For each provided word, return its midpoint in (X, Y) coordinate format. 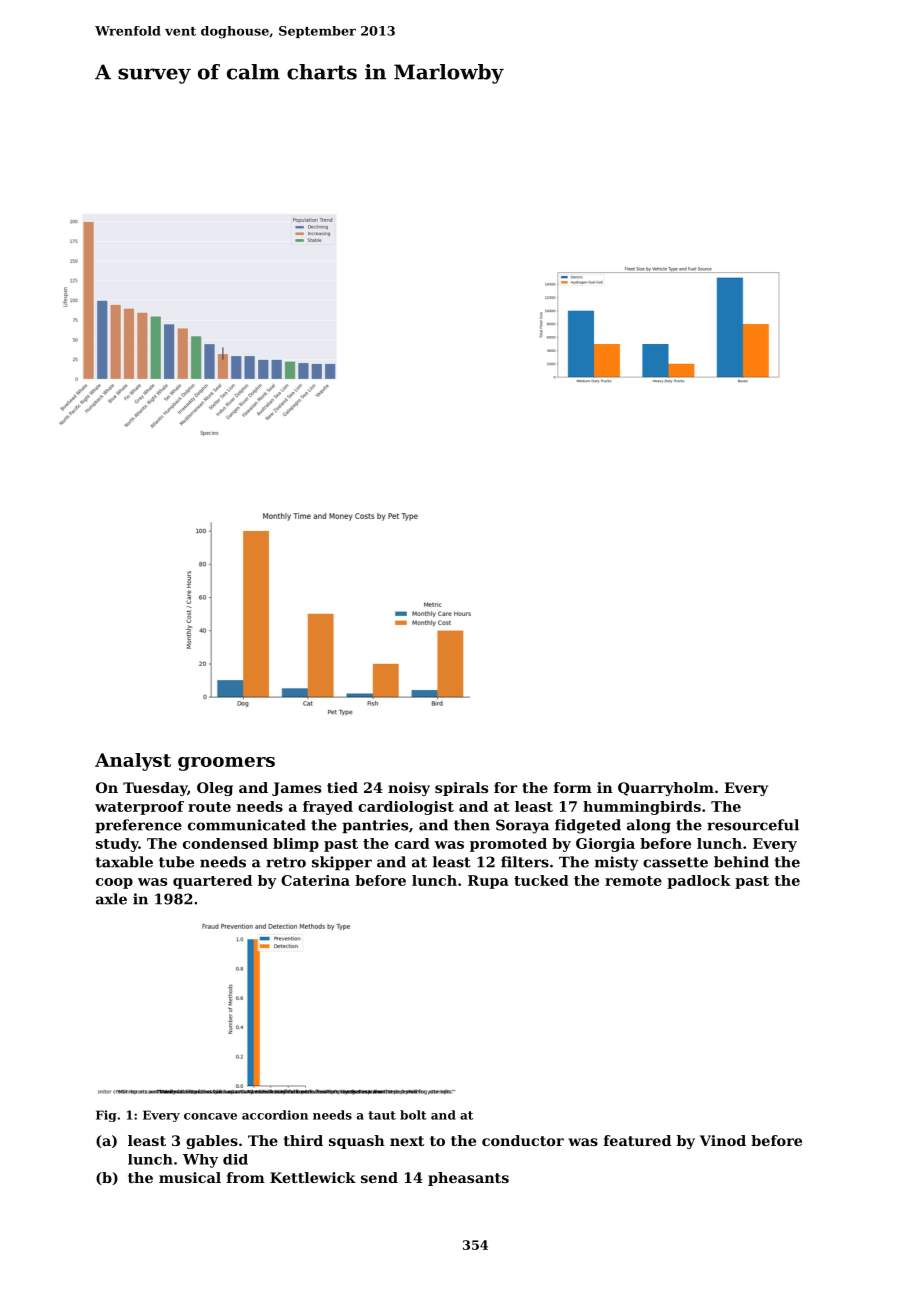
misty (617, 863)
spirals (461, 789)
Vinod (723, 1140)
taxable (124, 862)
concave (210, 1116)
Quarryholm (666, 789)
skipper (342, 863)
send (379, 1177)
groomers (226, 764)
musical (190, 1177)
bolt (413, 1115)
